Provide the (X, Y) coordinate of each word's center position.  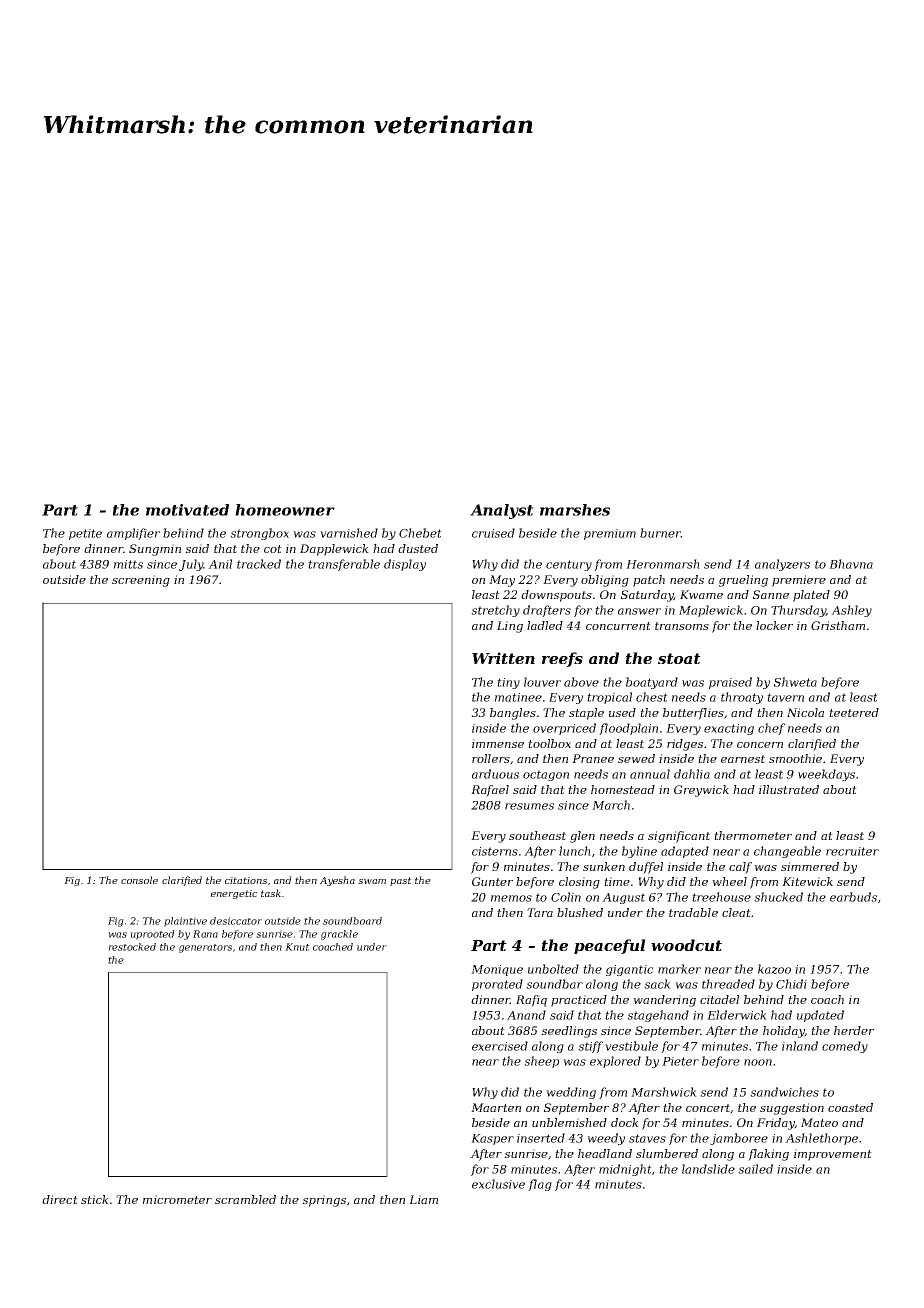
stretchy (495, 611)
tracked (259, 564)
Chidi (791, 984)
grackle (339, 935)
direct (60, 1199)
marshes (575, 510)
